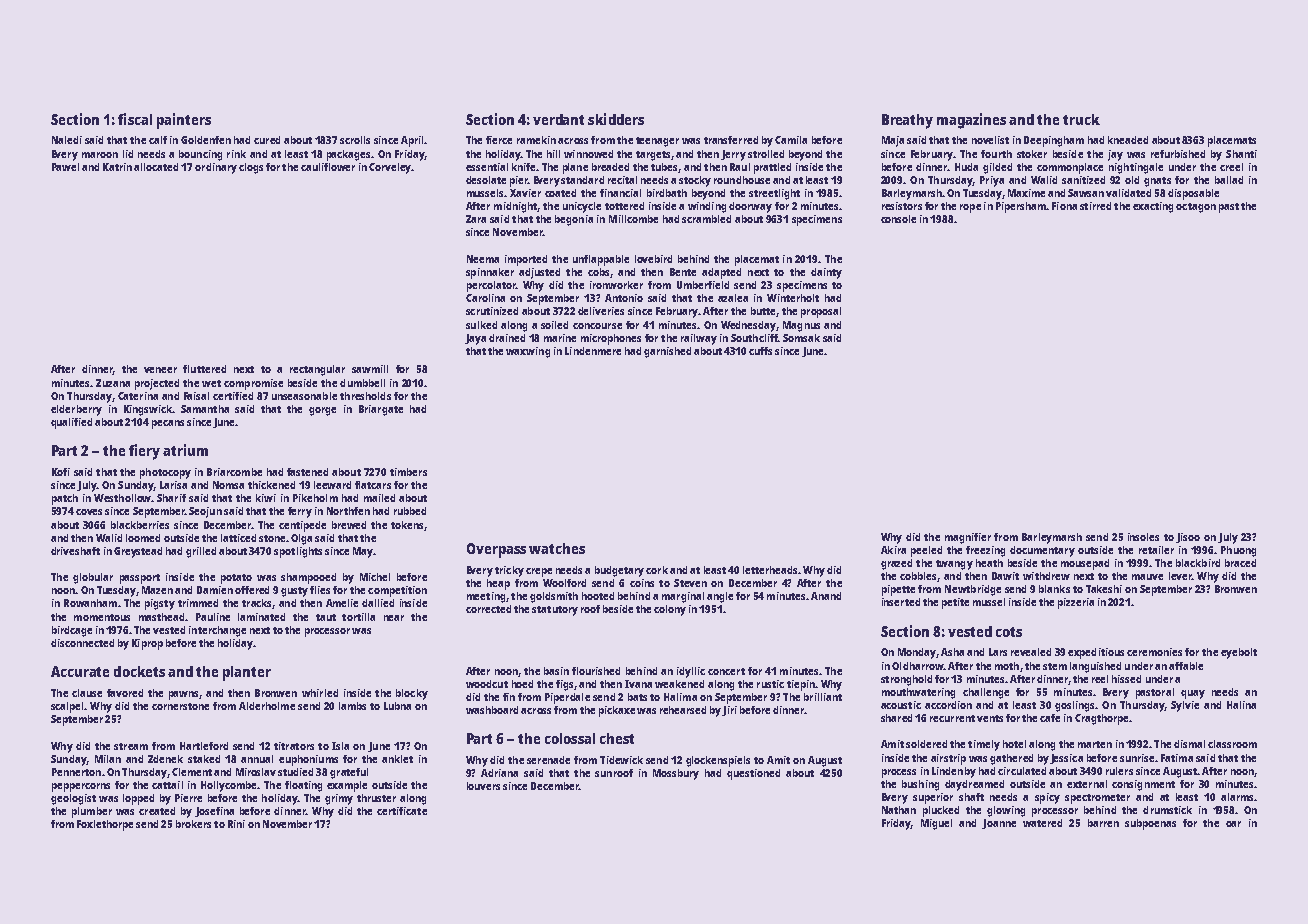  What do you see at coordinates (748, 326) in the screenshot?
I see `Wednesday` at bounding box center [748, 326].
